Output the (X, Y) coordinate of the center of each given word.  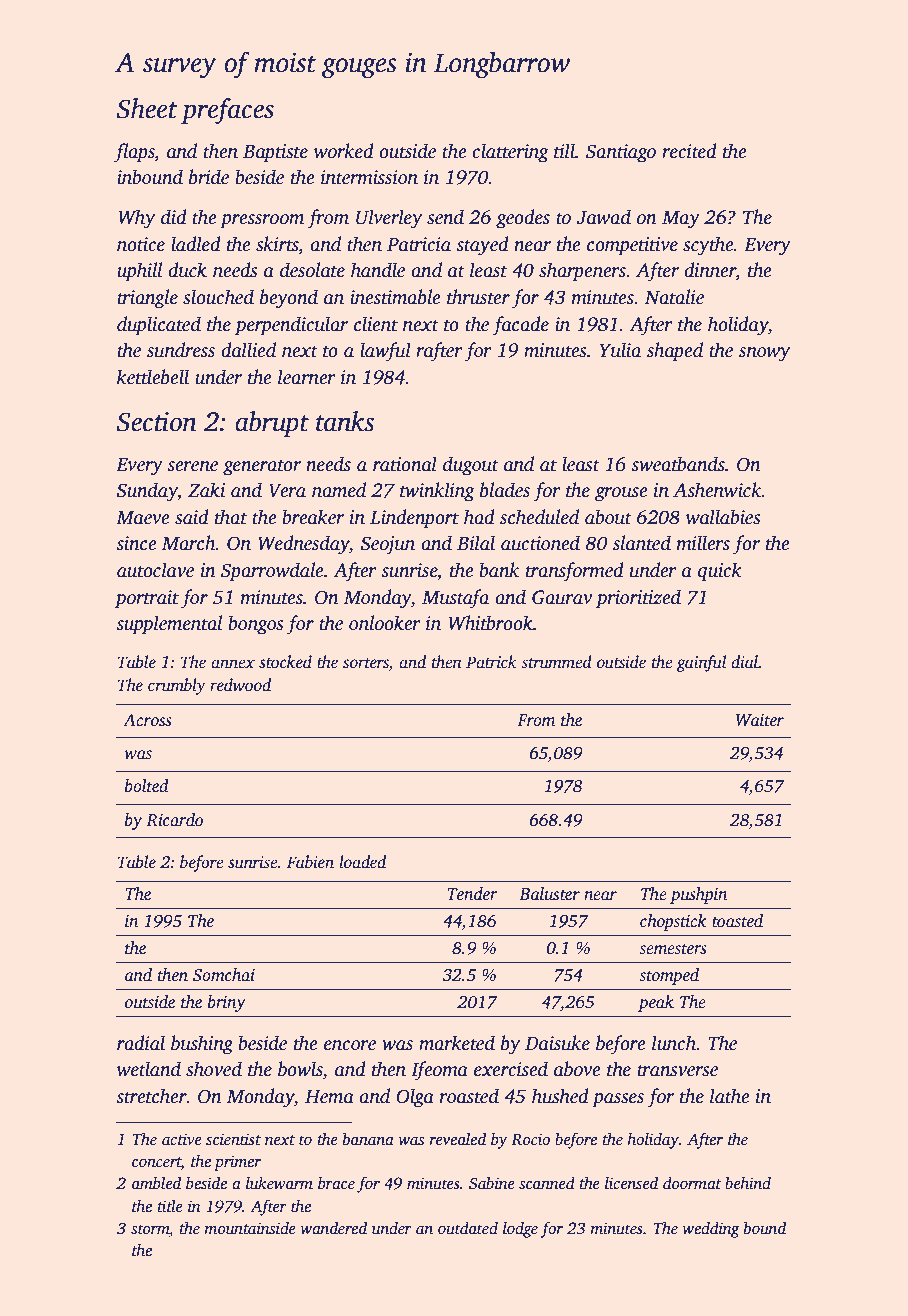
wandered (333, 1228)
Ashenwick (717, 490)
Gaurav (562, 597)
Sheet (146, 108)
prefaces (227, 111)
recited (689, 151)
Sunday (147, 492)
